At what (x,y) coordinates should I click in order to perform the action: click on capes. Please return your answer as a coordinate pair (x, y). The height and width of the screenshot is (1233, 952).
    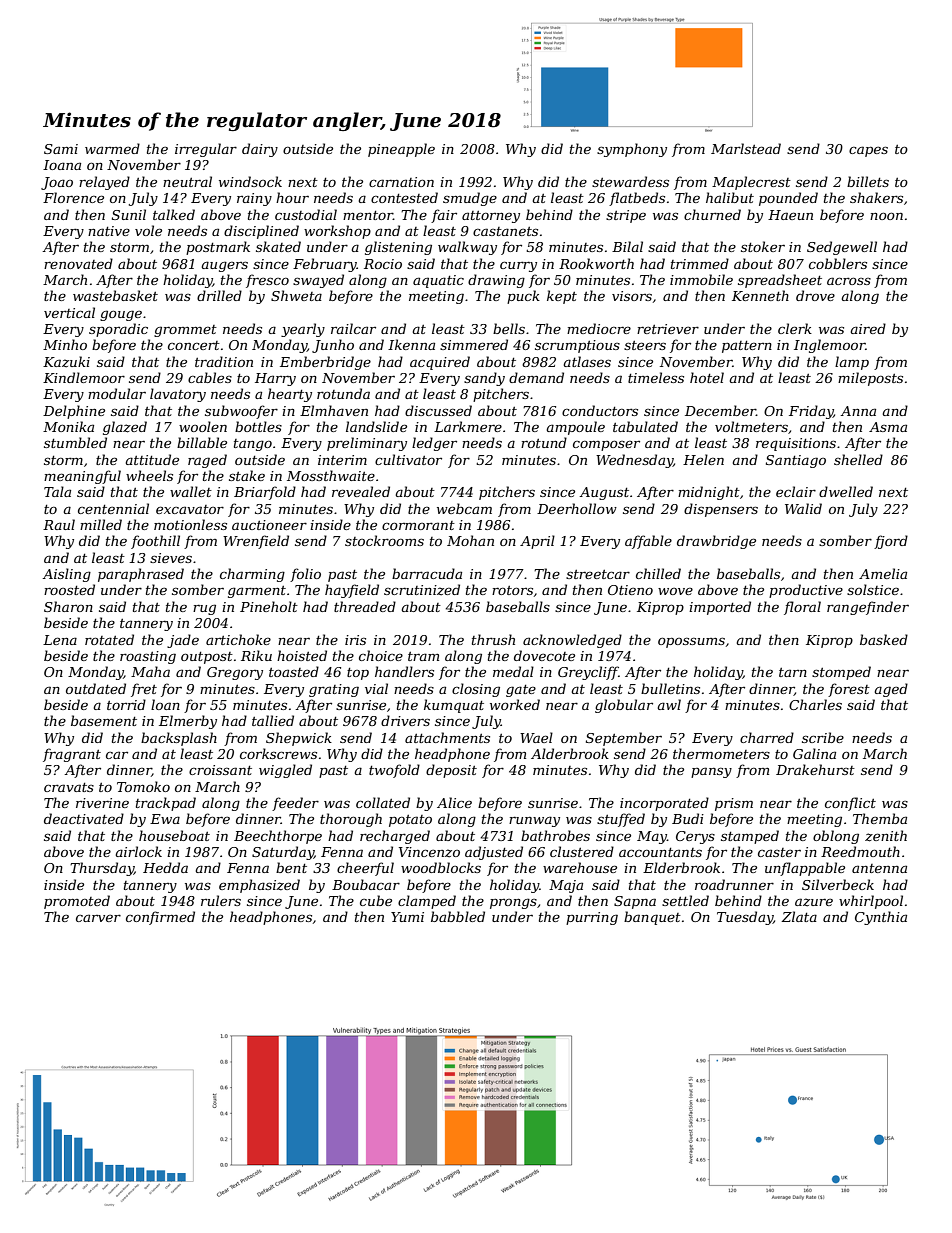
    Looking at the image, I should click on (868, 151).
